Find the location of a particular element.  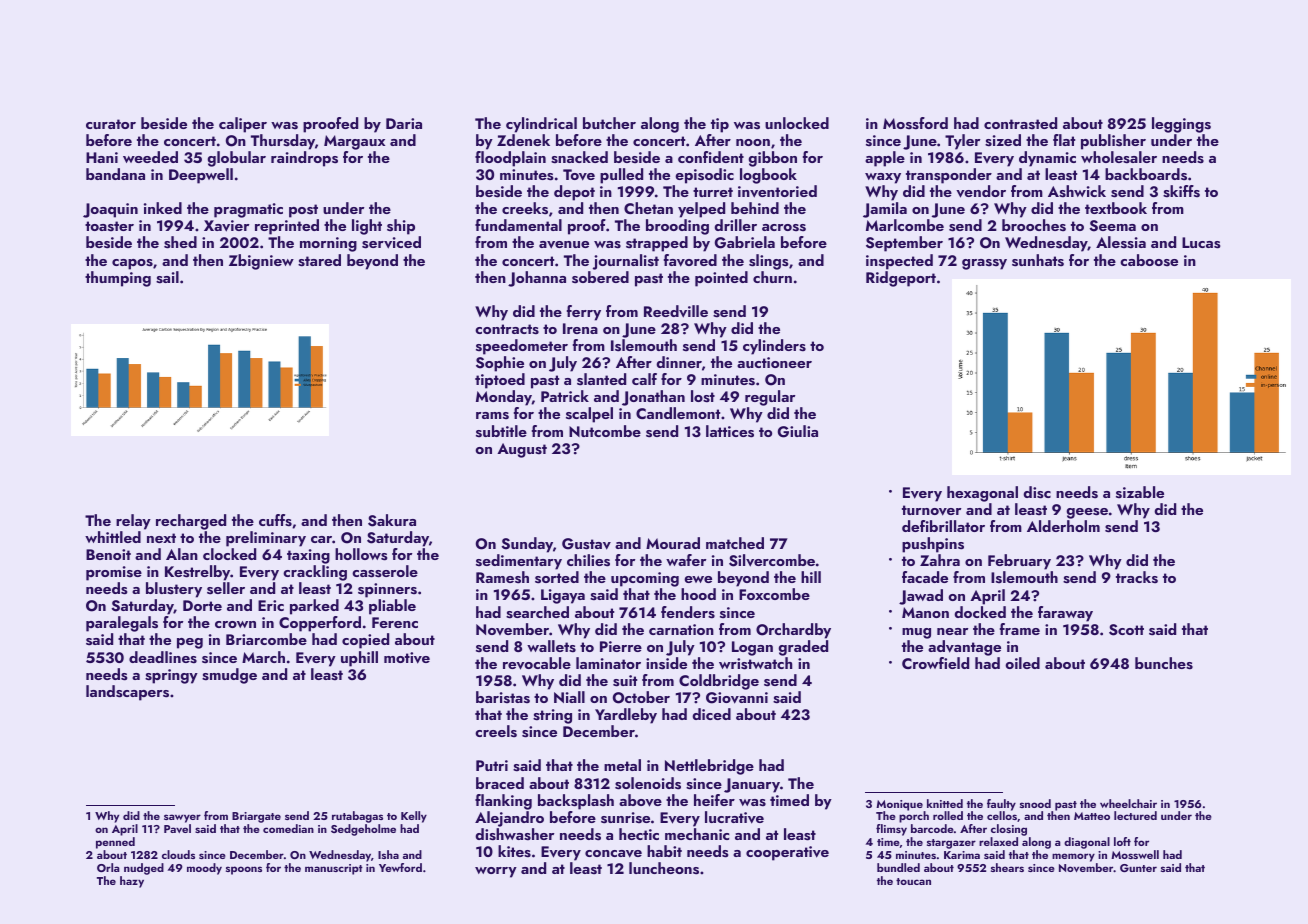

capos is located at coordinates (132, 264).
